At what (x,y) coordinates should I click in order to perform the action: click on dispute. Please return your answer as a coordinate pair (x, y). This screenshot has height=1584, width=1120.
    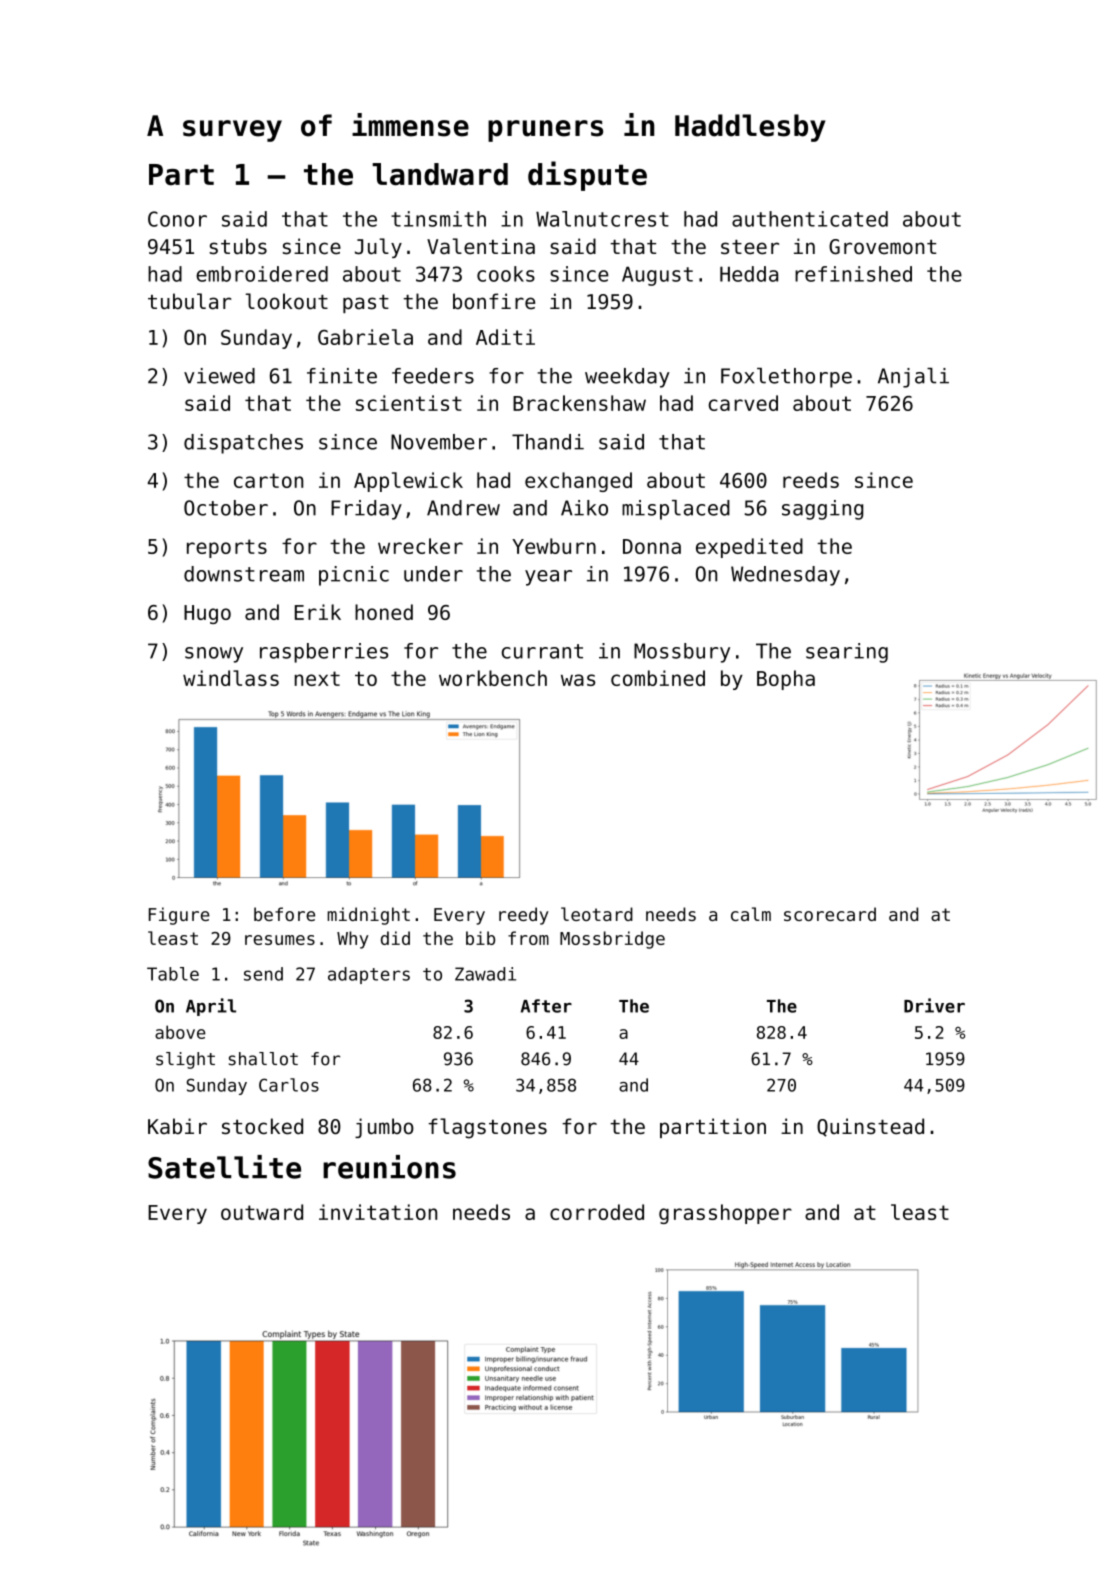
    Looking at the image, I should click on (587, 176).
